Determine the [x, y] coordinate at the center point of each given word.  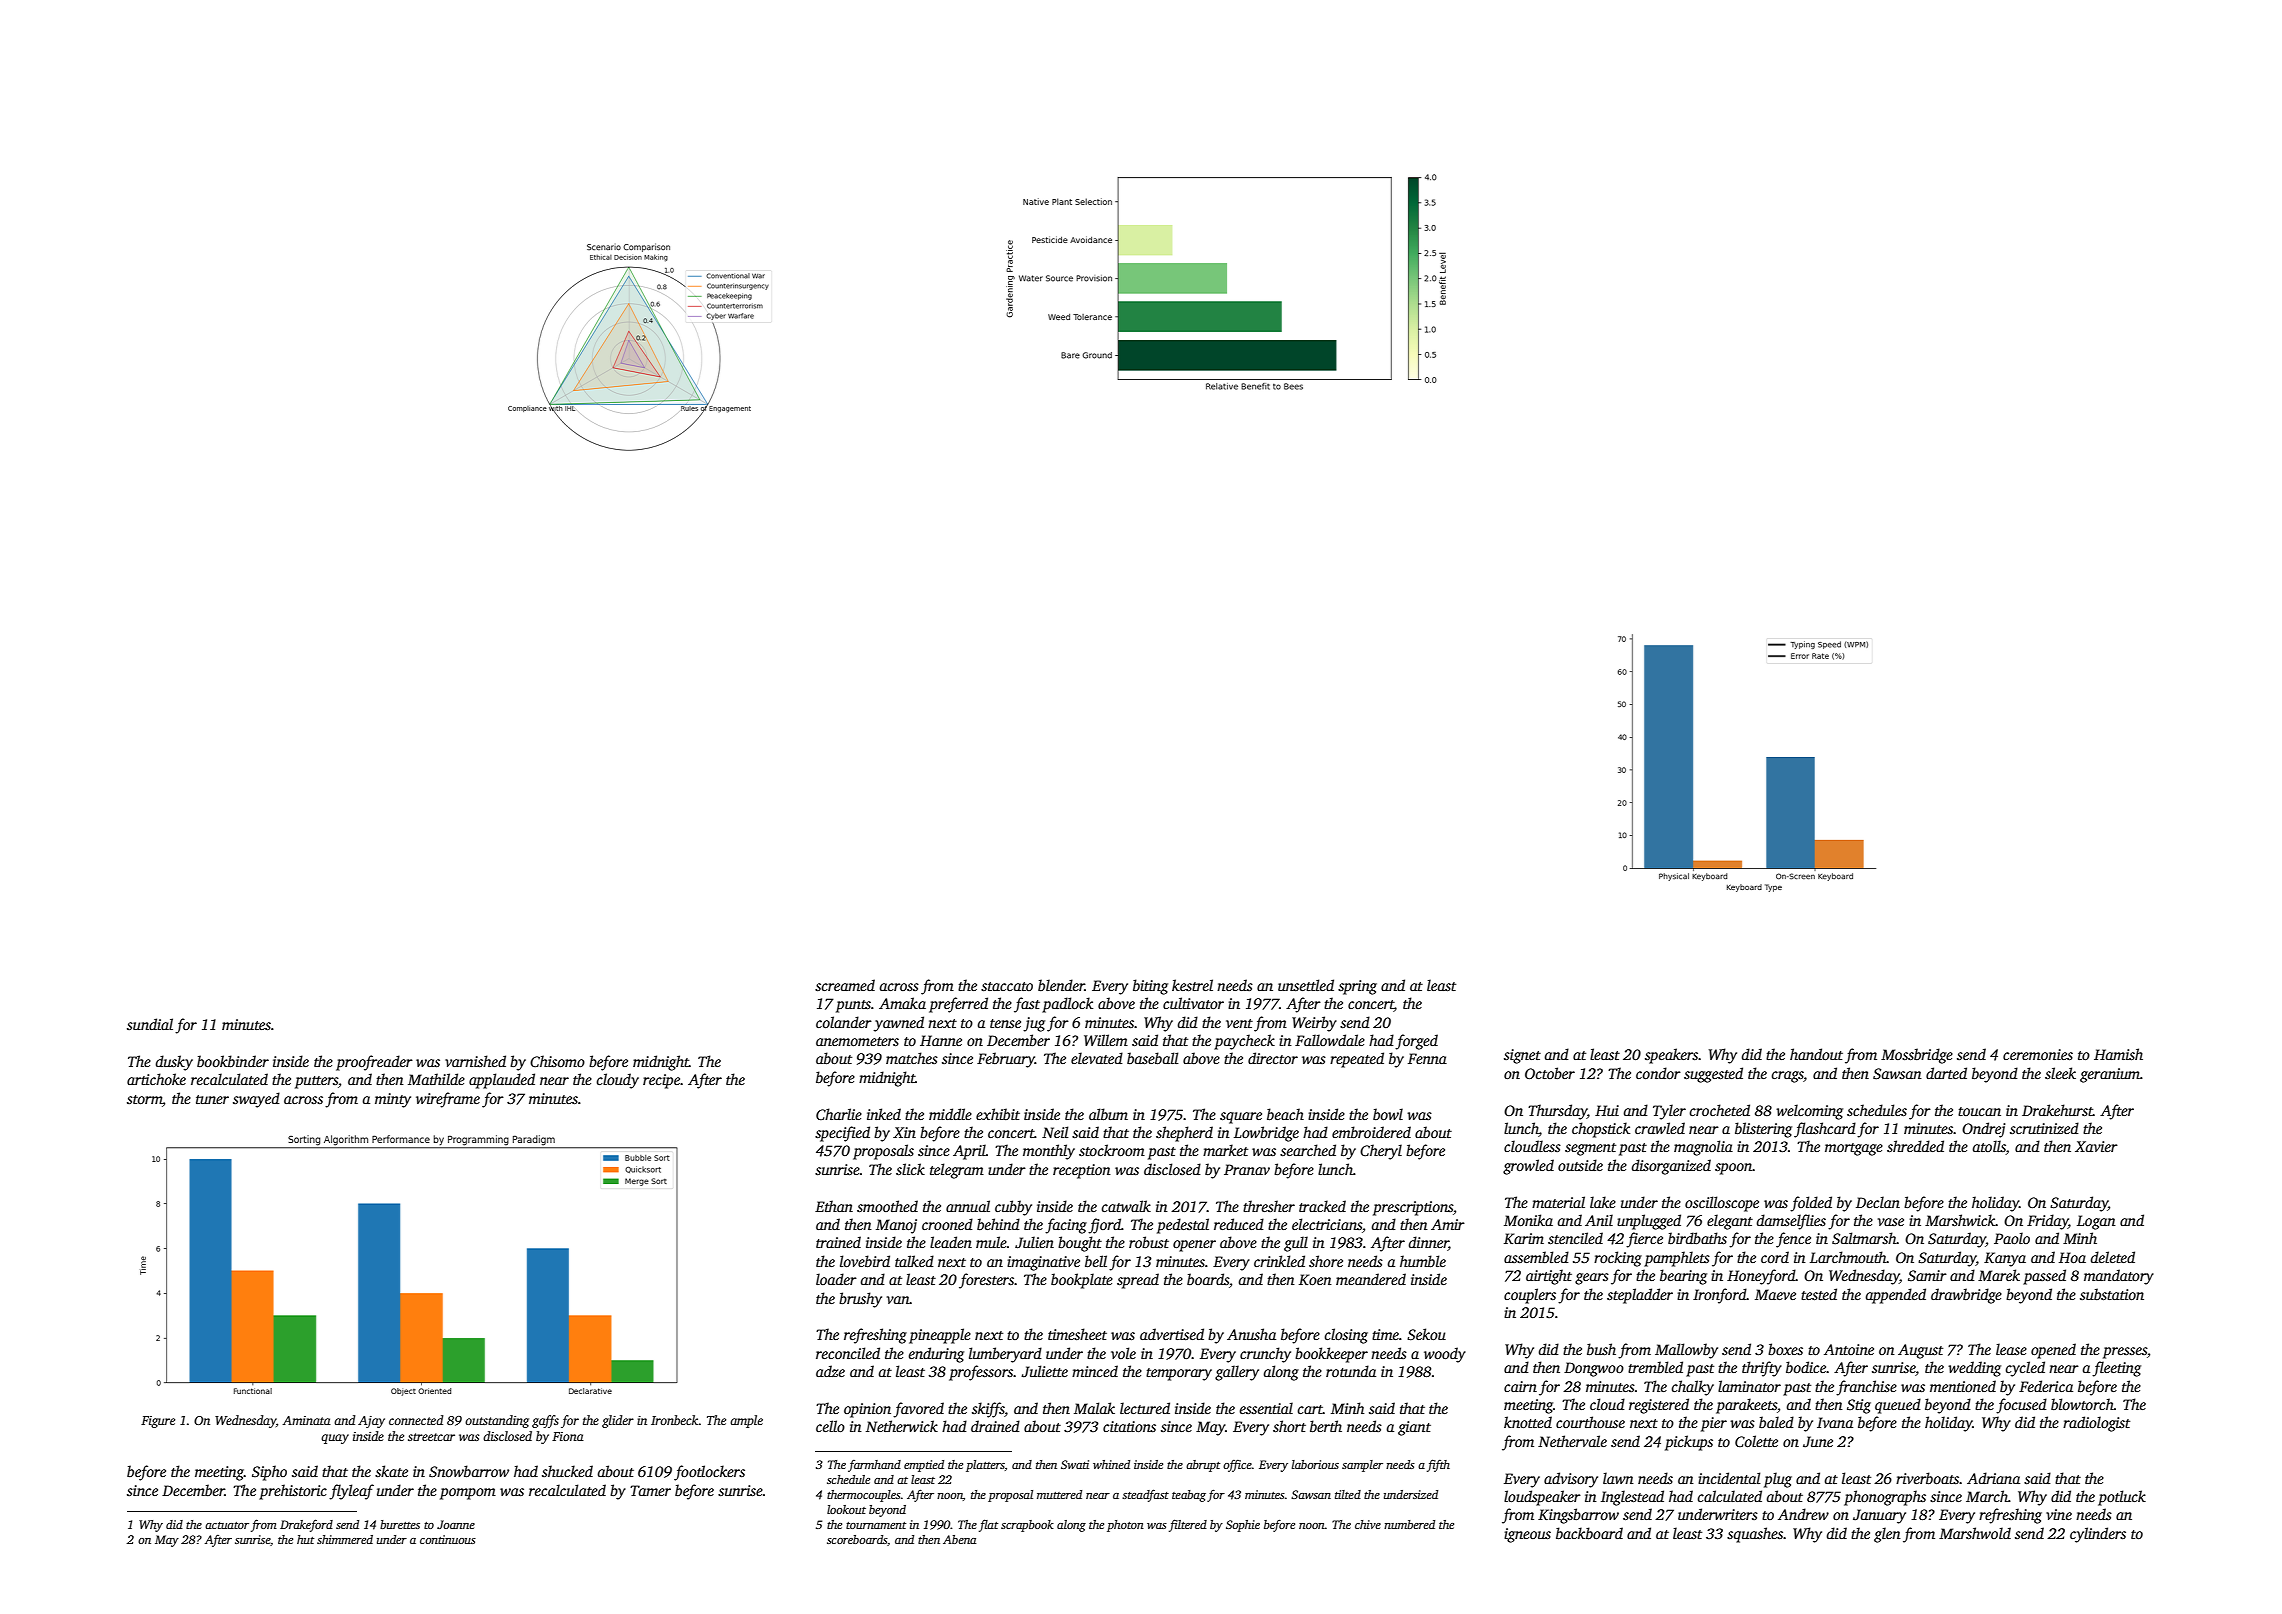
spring [1357, 987]
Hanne [941, 1040]
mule [991, 1242]
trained [838, 1242]
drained [995, 1426]
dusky [174, 1063]
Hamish [2118, 1054]
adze [830, 1371]
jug [1034, 1024]
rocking [1618, 1259]
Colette [1756, 1441]
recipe [661, 1081]
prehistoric [293, 1492]
